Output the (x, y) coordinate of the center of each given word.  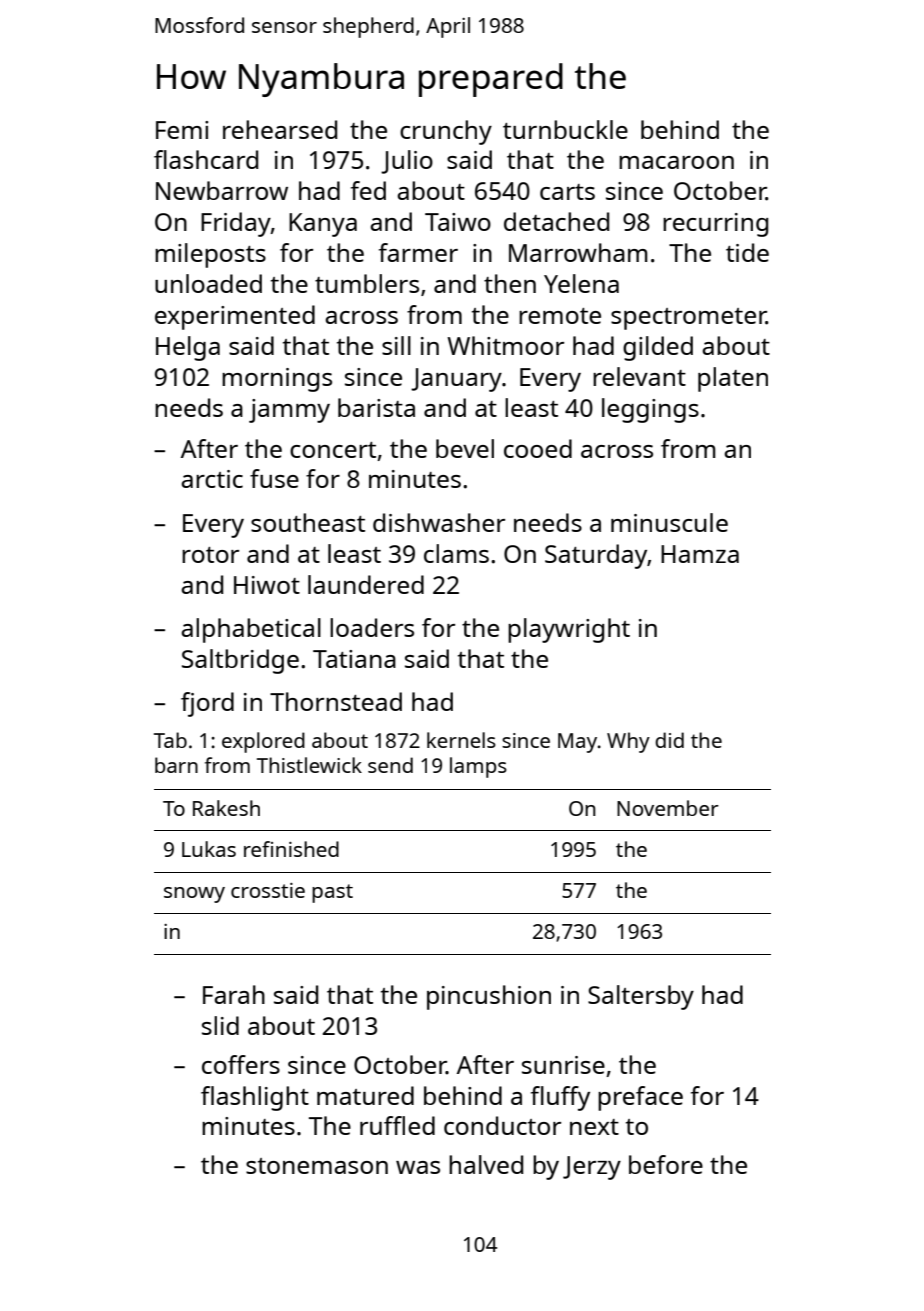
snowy (194, 895)
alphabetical (251, 630)
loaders (372, 627)
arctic (212, 479)
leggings (650, 410)
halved (486, 1164)
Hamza (700, 554)
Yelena (581, 283)
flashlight (255, 1098)
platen (733, 379)
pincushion (489, 997)
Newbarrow (222, 190)
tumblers (367, 283)
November (668, 808)
